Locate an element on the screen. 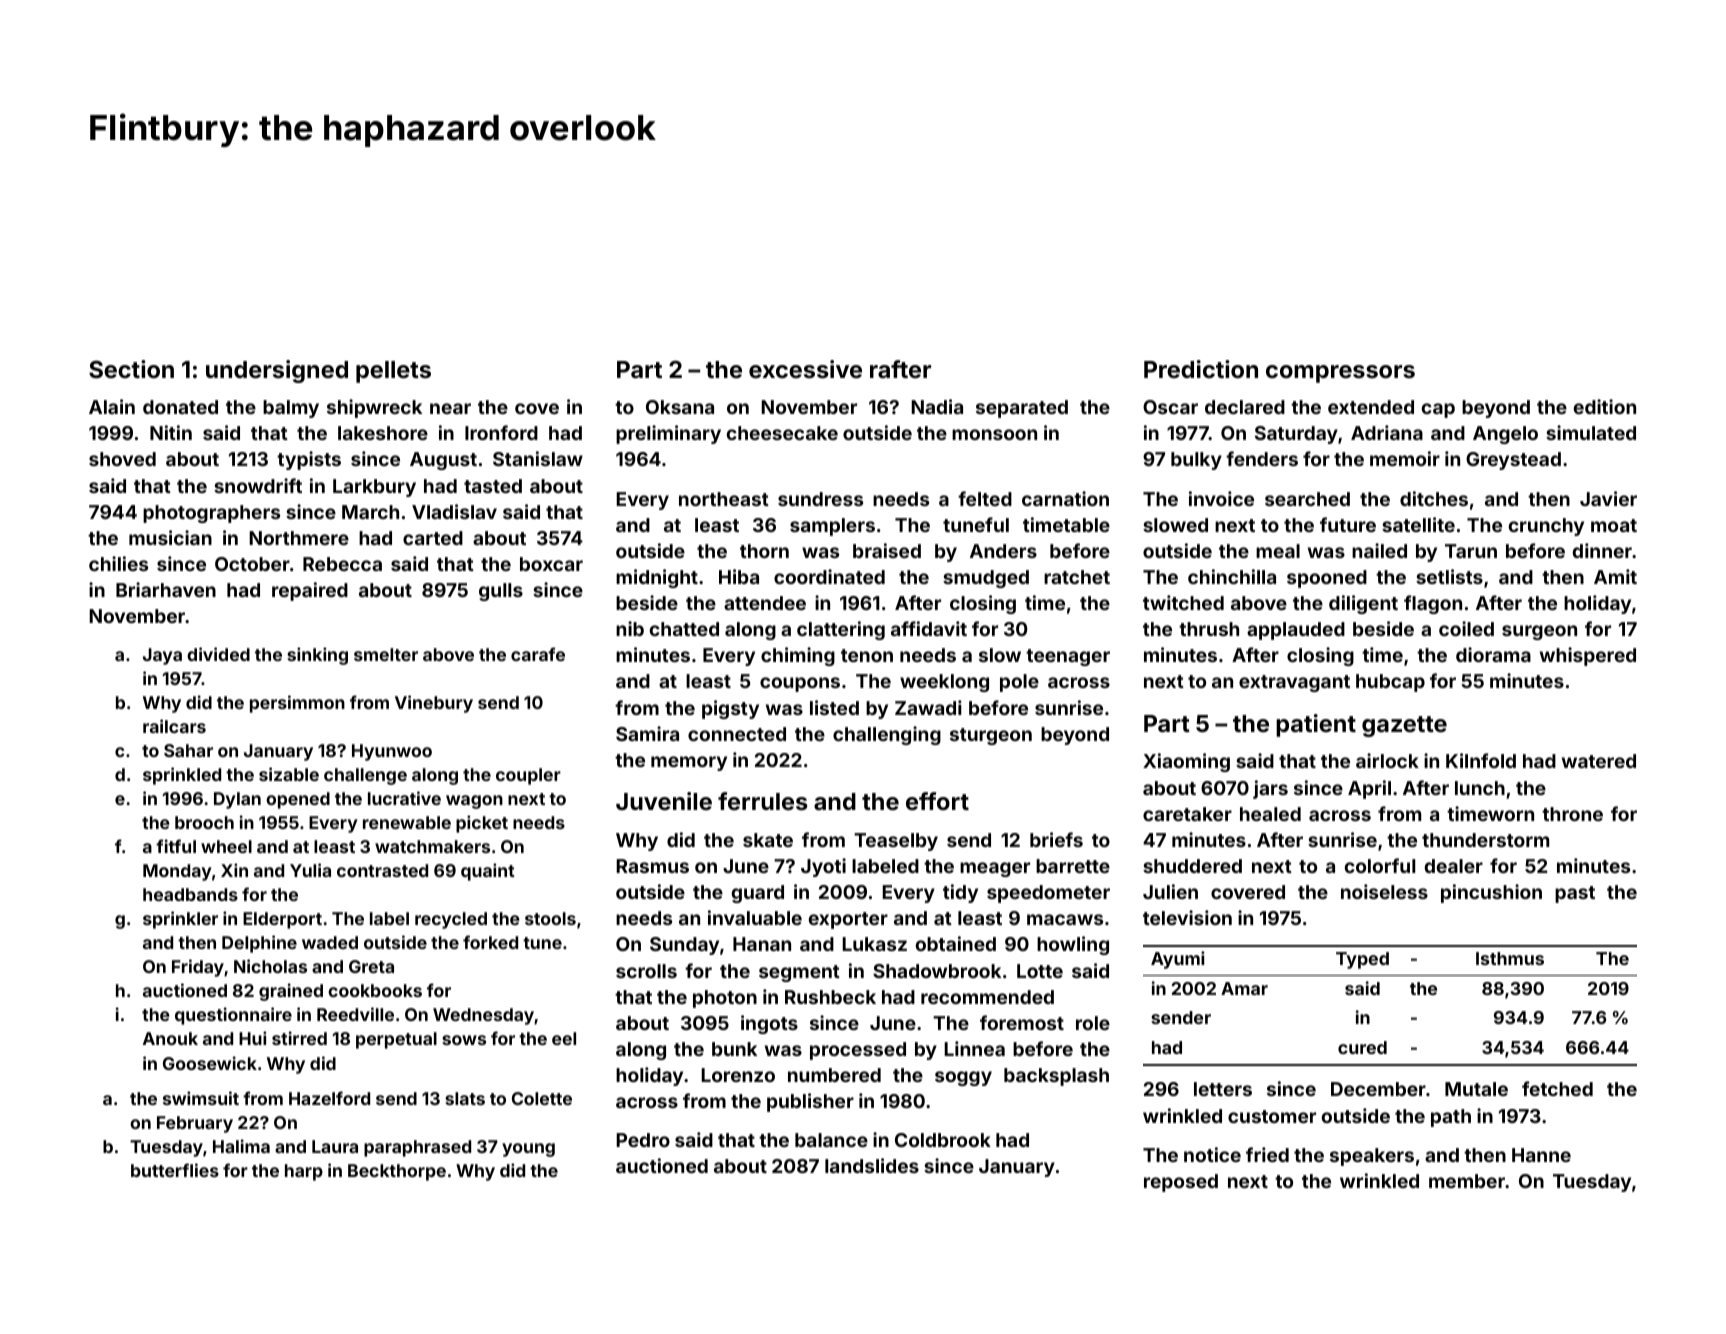 The width and height of the screenshot is (1726, 1334). publisher is located at coordinates (810, 1102).
